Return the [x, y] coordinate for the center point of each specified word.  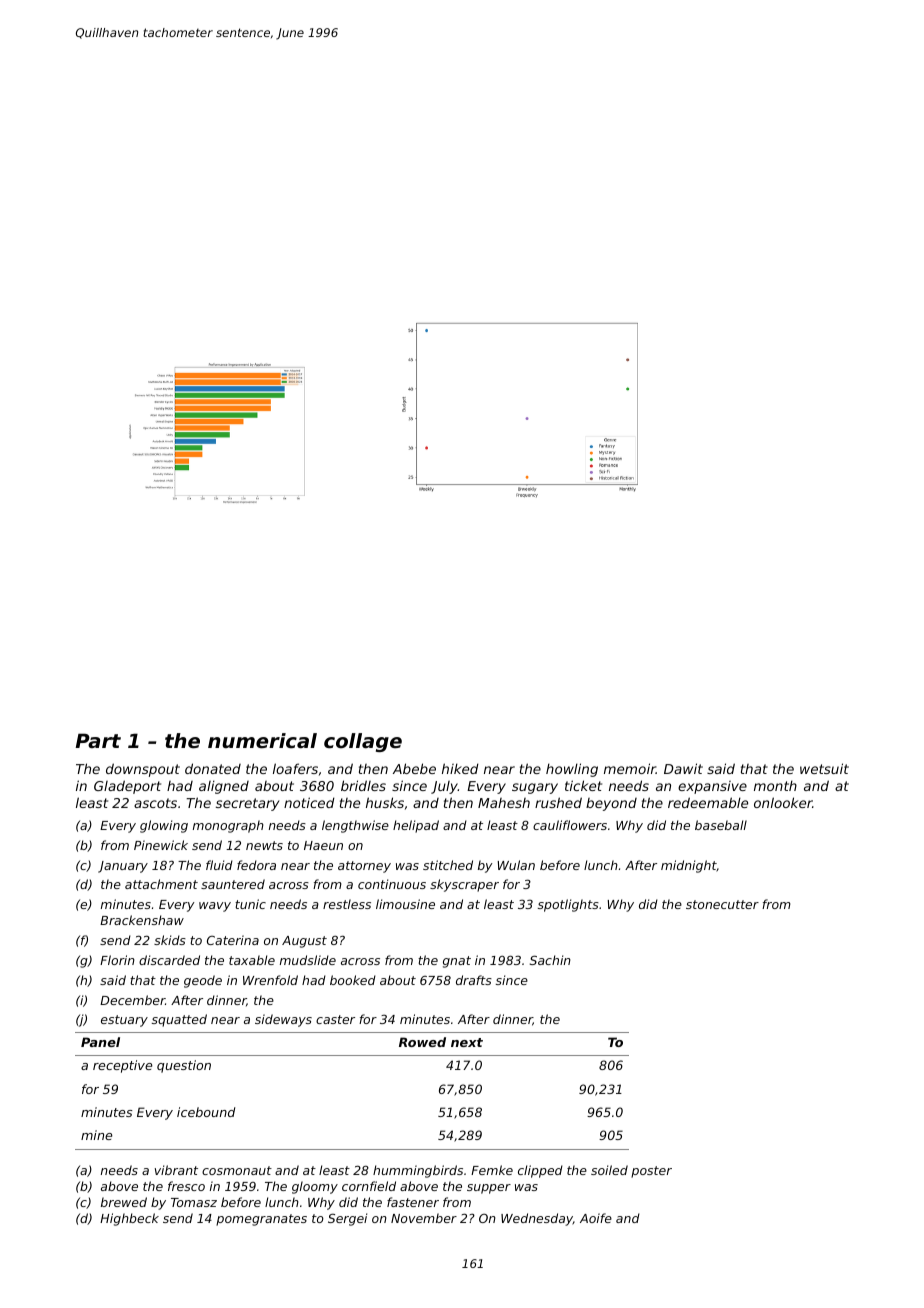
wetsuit [824, 768]
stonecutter [722, 904]
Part [98, 740]
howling [572, 770]
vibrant [176, 1170]
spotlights [568, 905]
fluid [219, 865]
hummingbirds [418, 1171]
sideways [283, 1020]
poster [651, 1172]
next [467, 1042]
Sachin [550, 960]
